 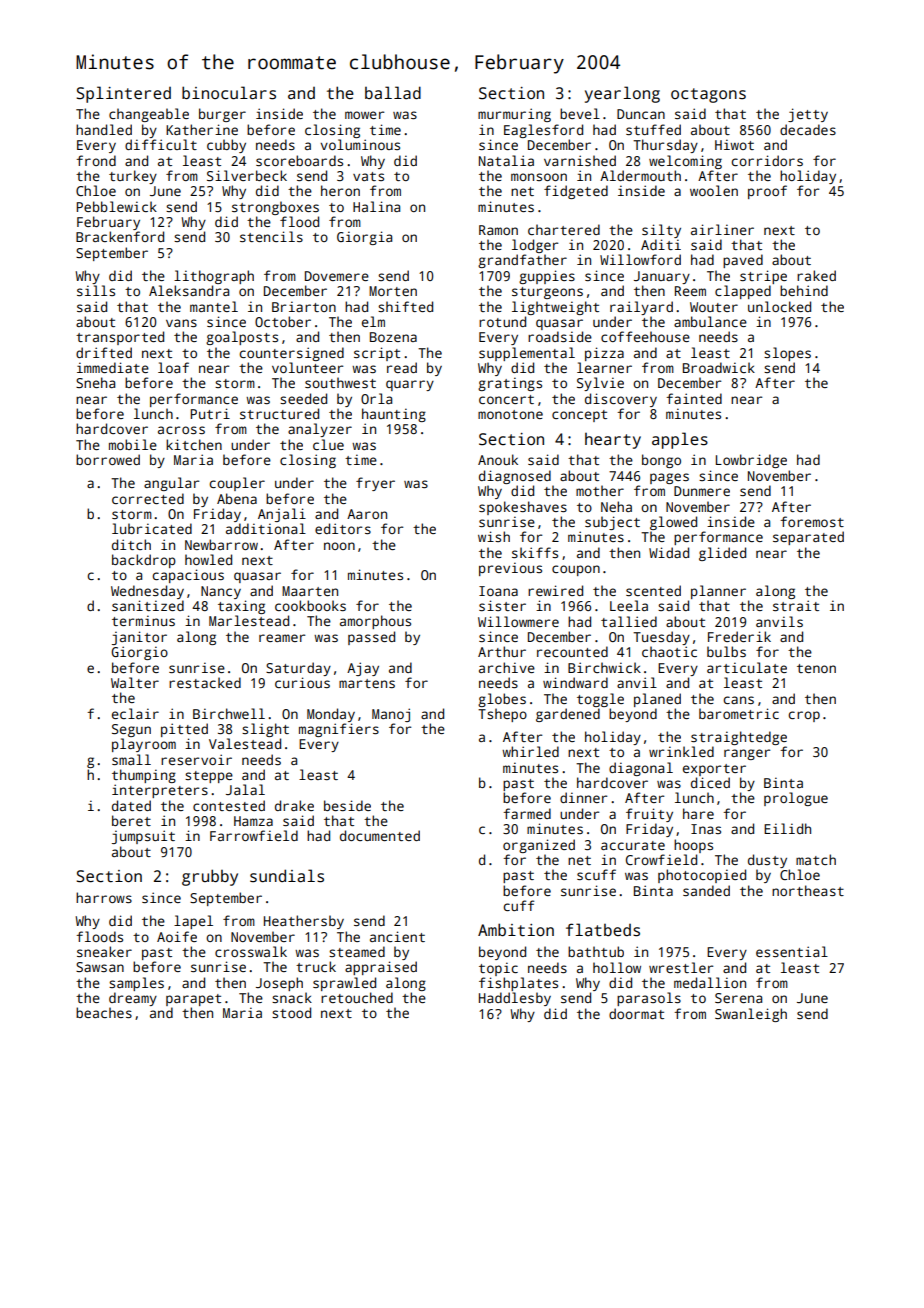 I want to click on sister, so click(x=502, y=605).
